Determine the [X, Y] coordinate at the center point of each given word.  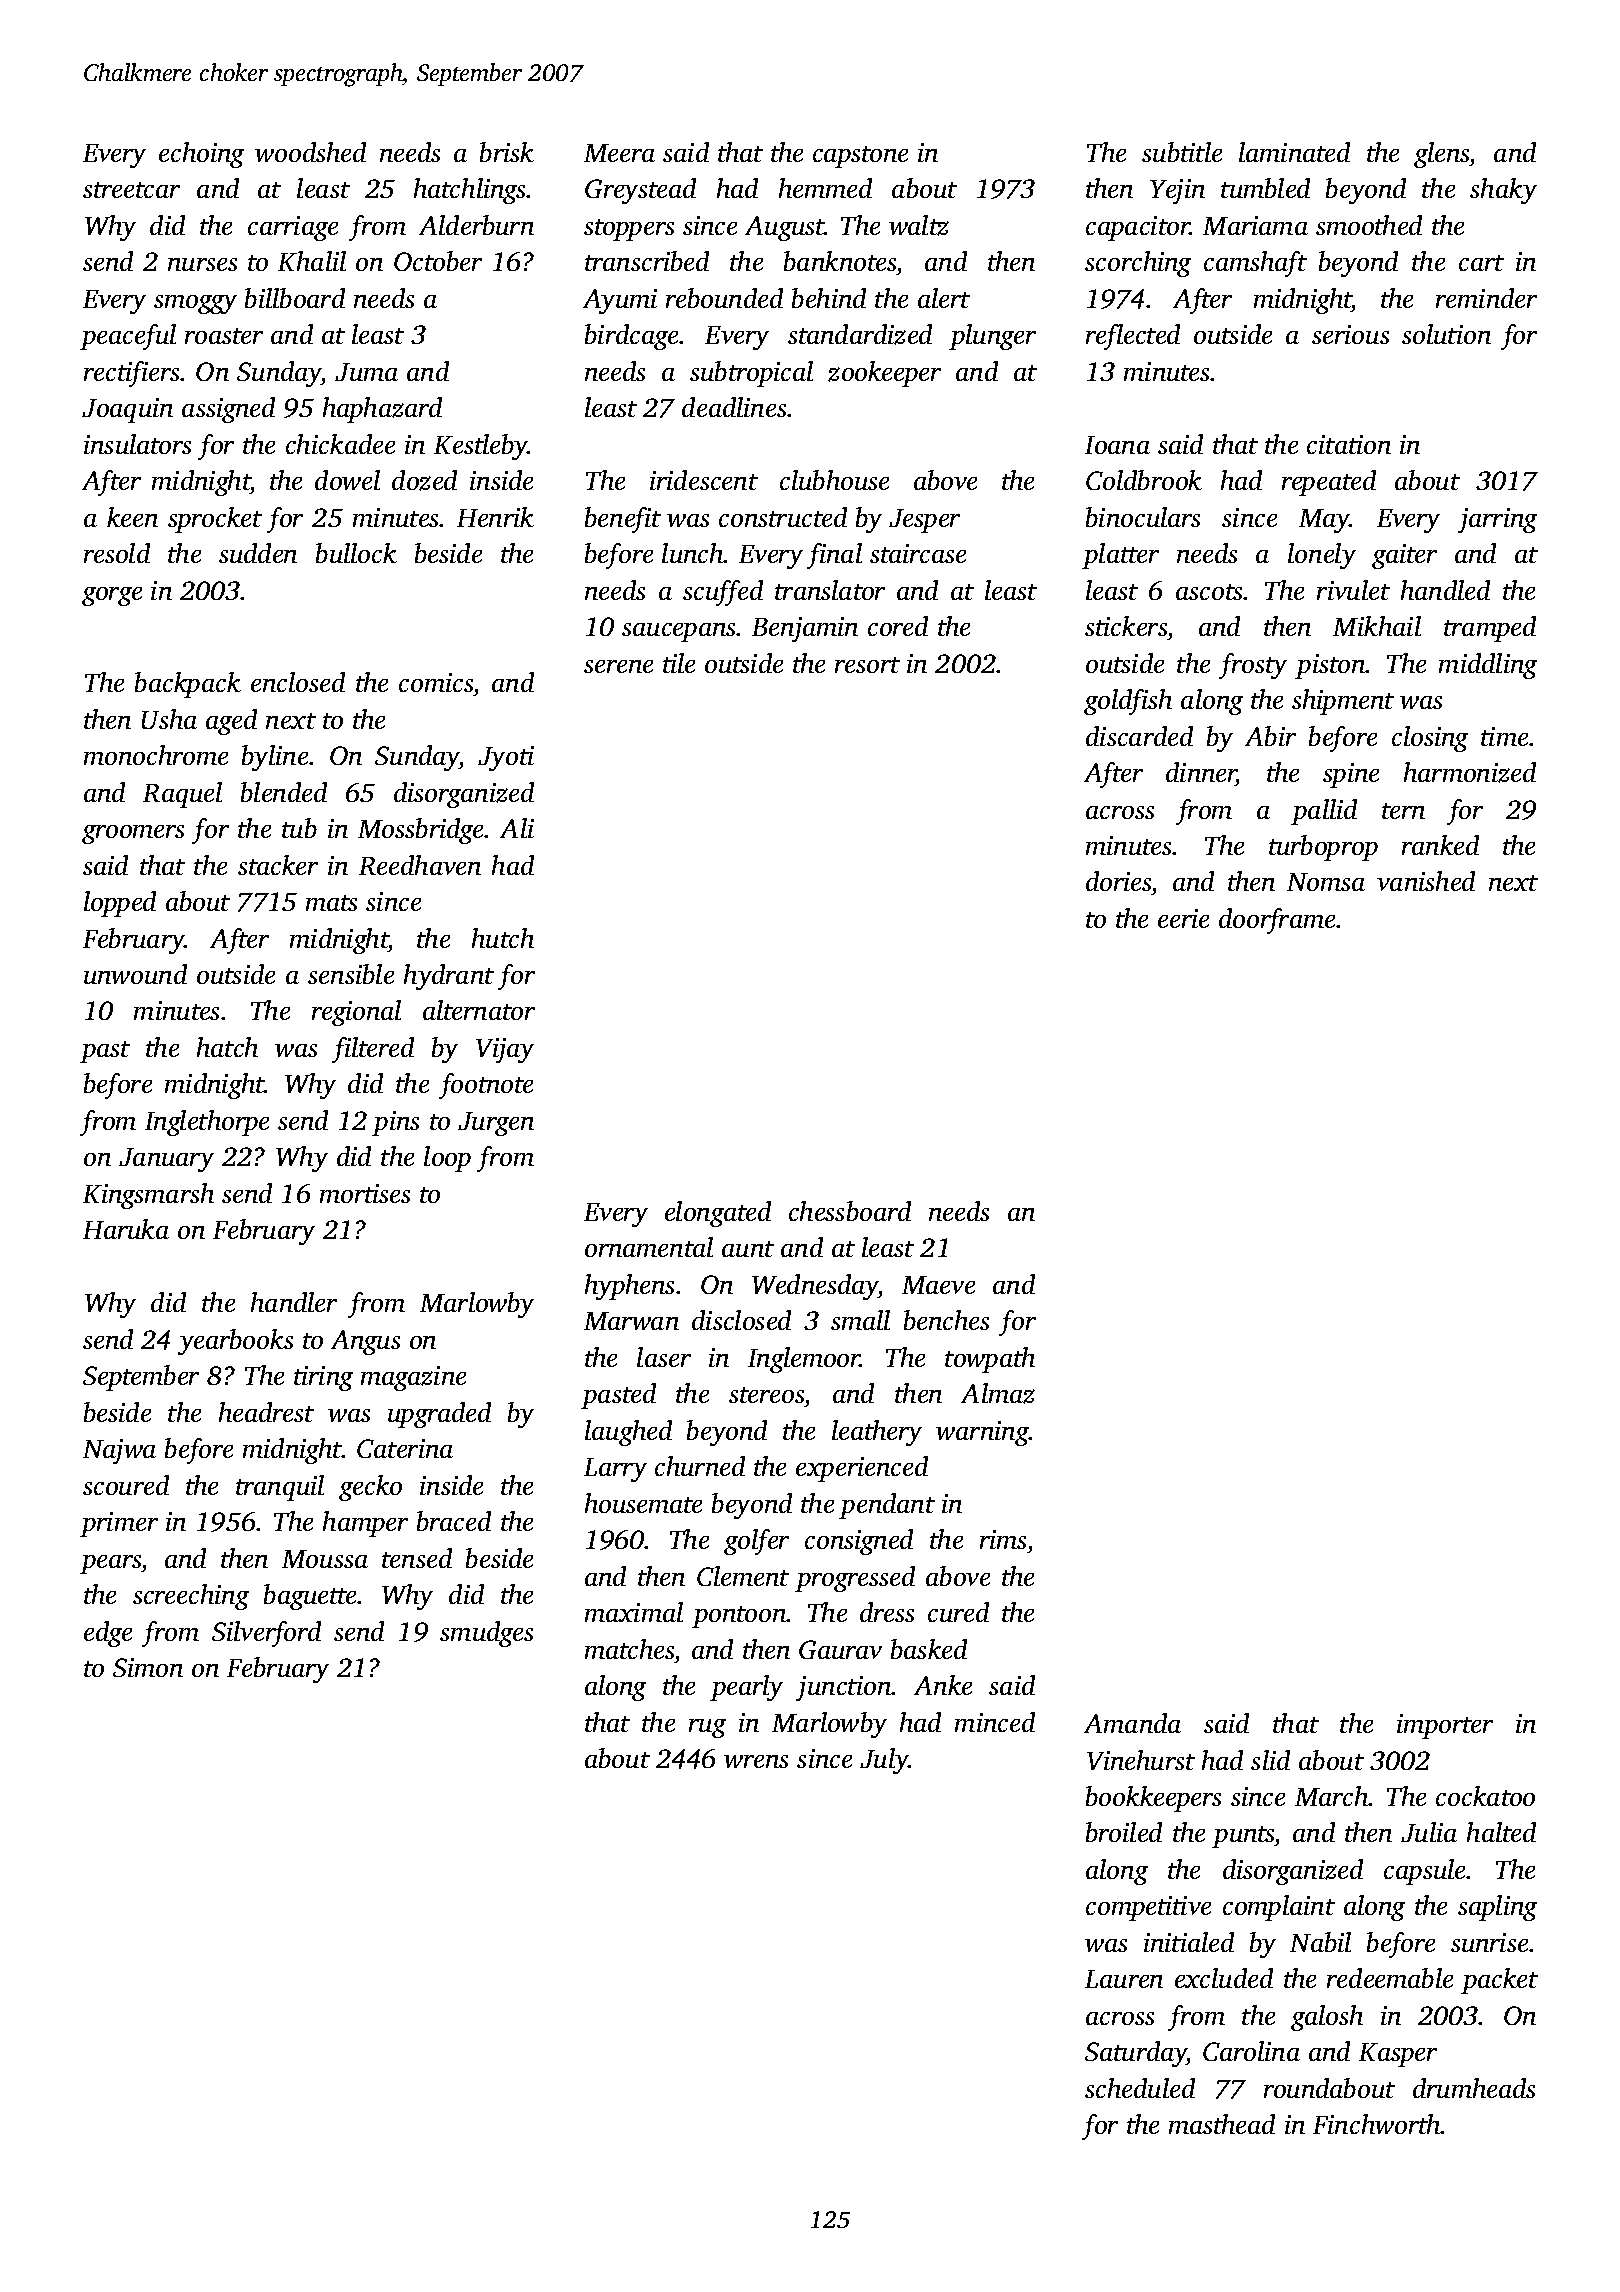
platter [1120, 556]
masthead [1222, 2124]
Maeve [938, 1285]
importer [1445, 1726]
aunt [748, 1249]
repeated [1329, 483]
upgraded [439, 1415]
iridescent [704, 480]
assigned [228, 410]
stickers [1126, 626]
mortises [365, 1193]
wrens [756, 1761]
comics [436, 682]
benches [946, 1320]
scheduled [1140, 2088]
